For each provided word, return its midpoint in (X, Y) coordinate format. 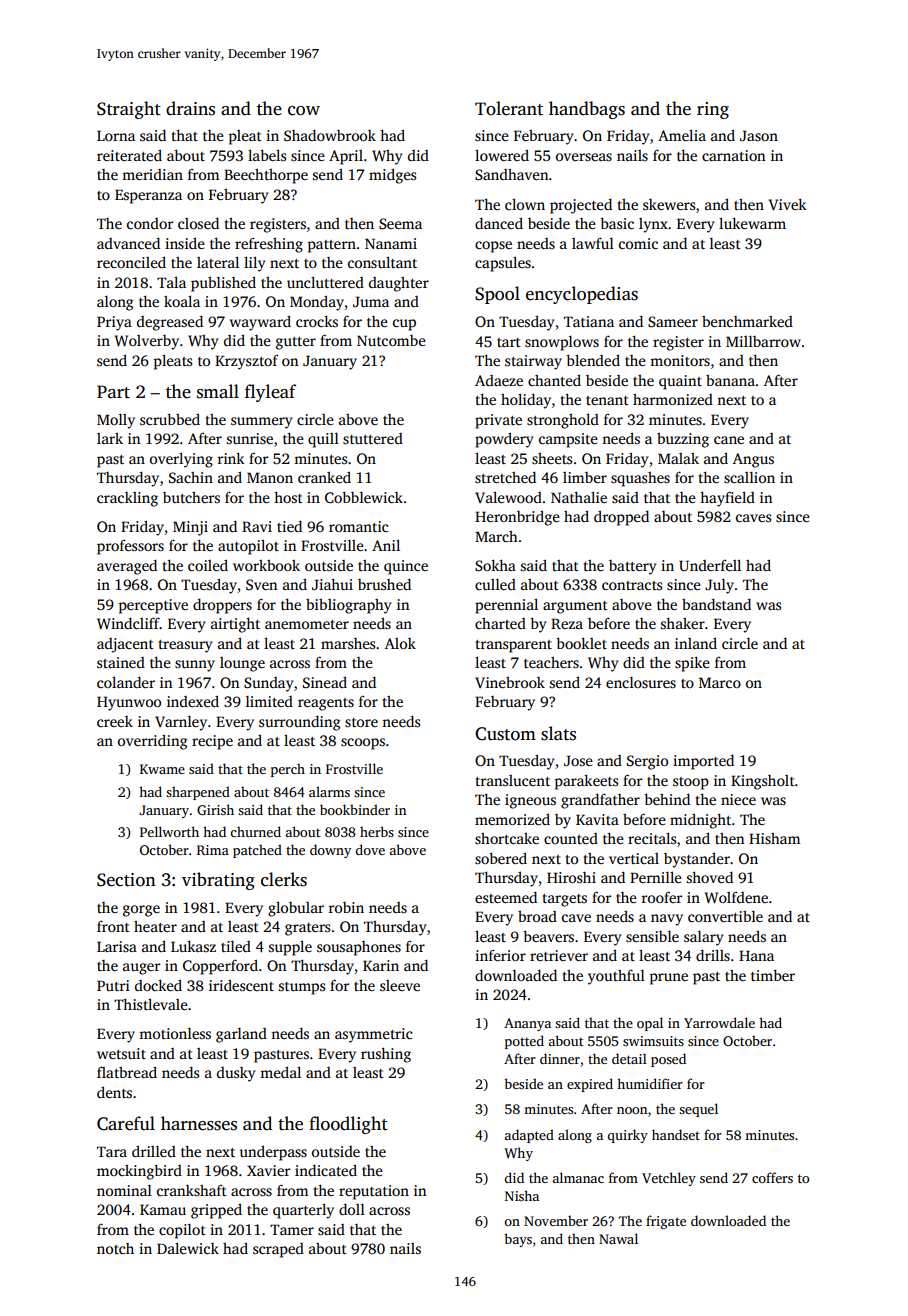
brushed (384, 584)
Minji (190, 528)
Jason (759, 135)
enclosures (641, 682)
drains (190, 108)
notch (115, 1248)
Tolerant (509, 108)
